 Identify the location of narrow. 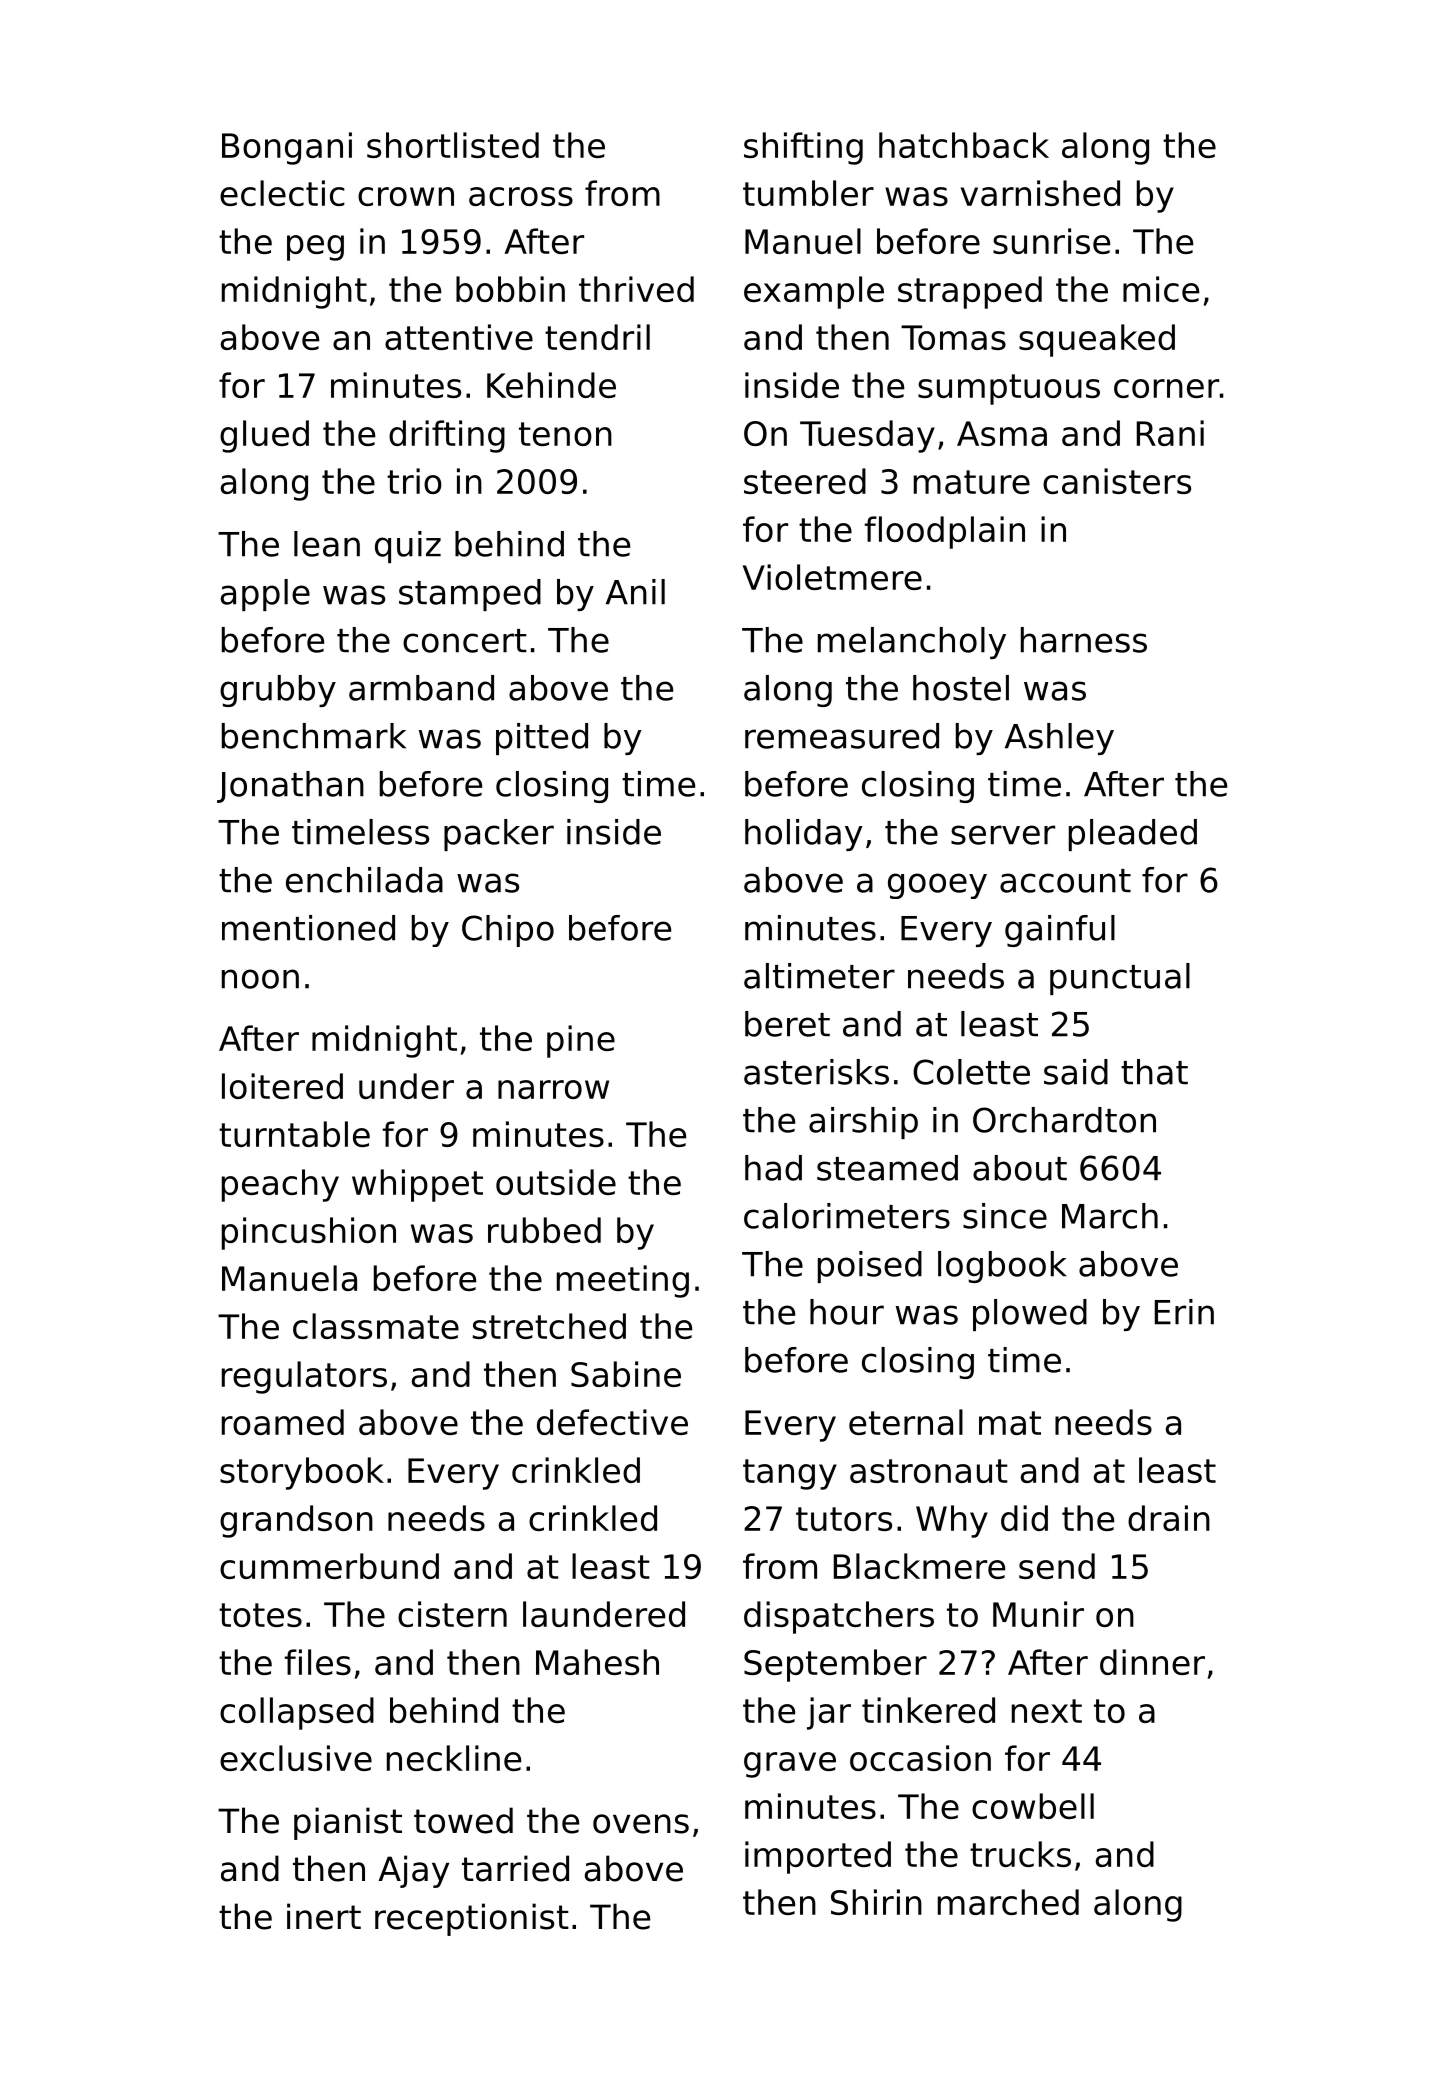
(553, 1089).
